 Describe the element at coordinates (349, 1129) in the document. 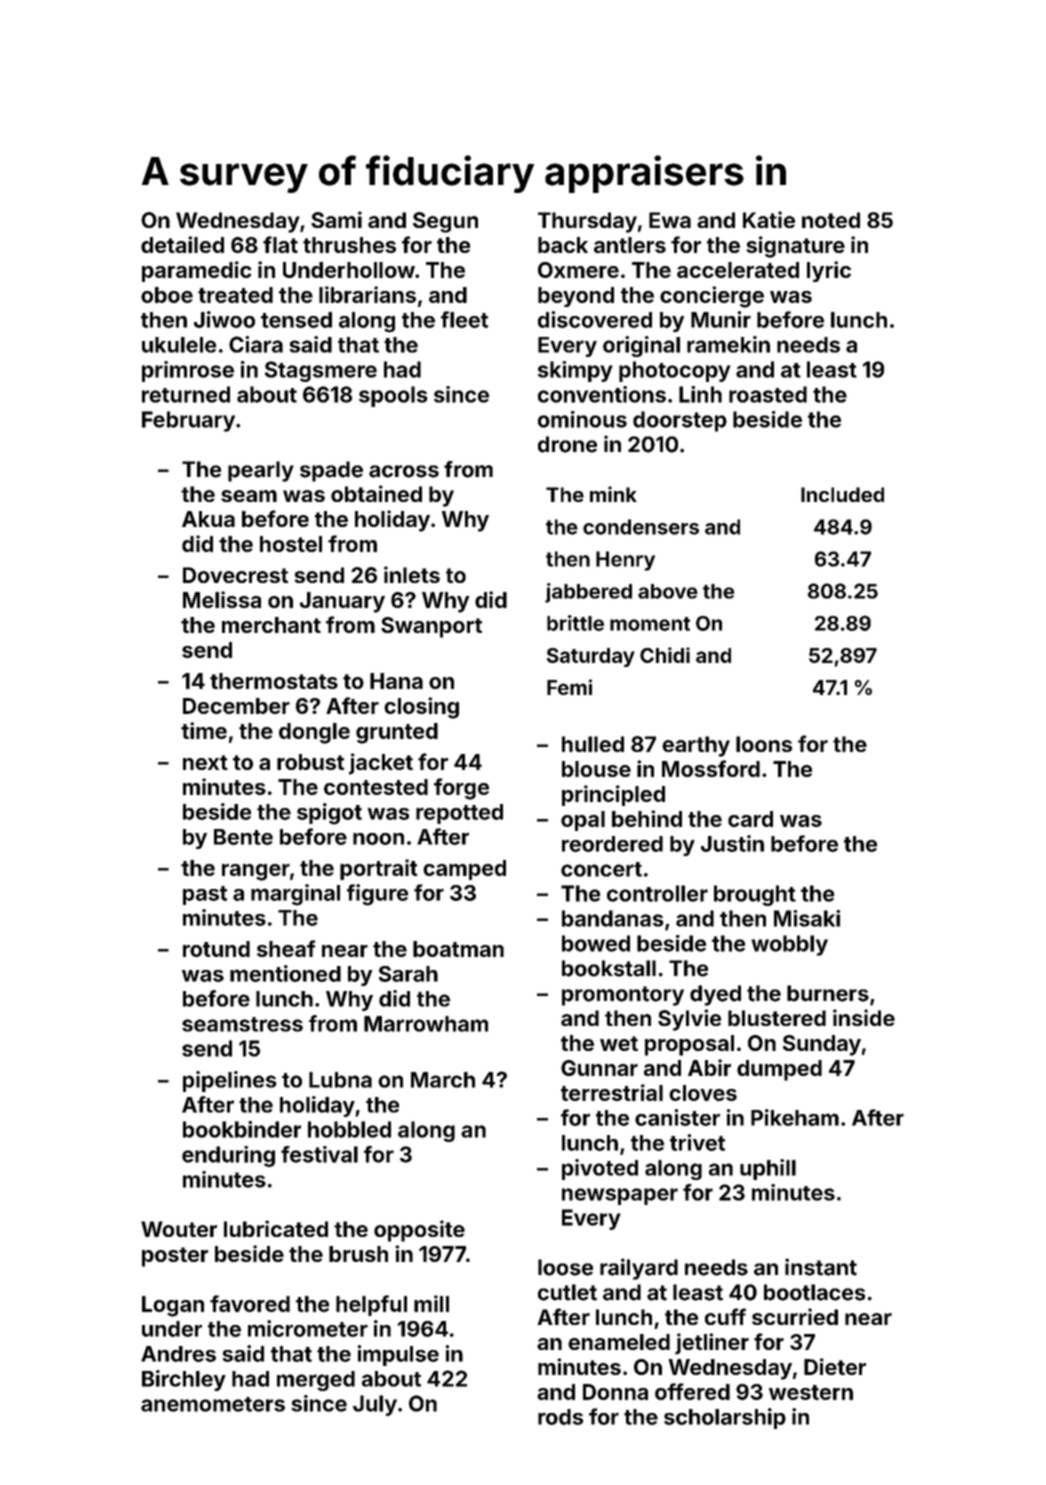

I see `hobbled` at that location.
